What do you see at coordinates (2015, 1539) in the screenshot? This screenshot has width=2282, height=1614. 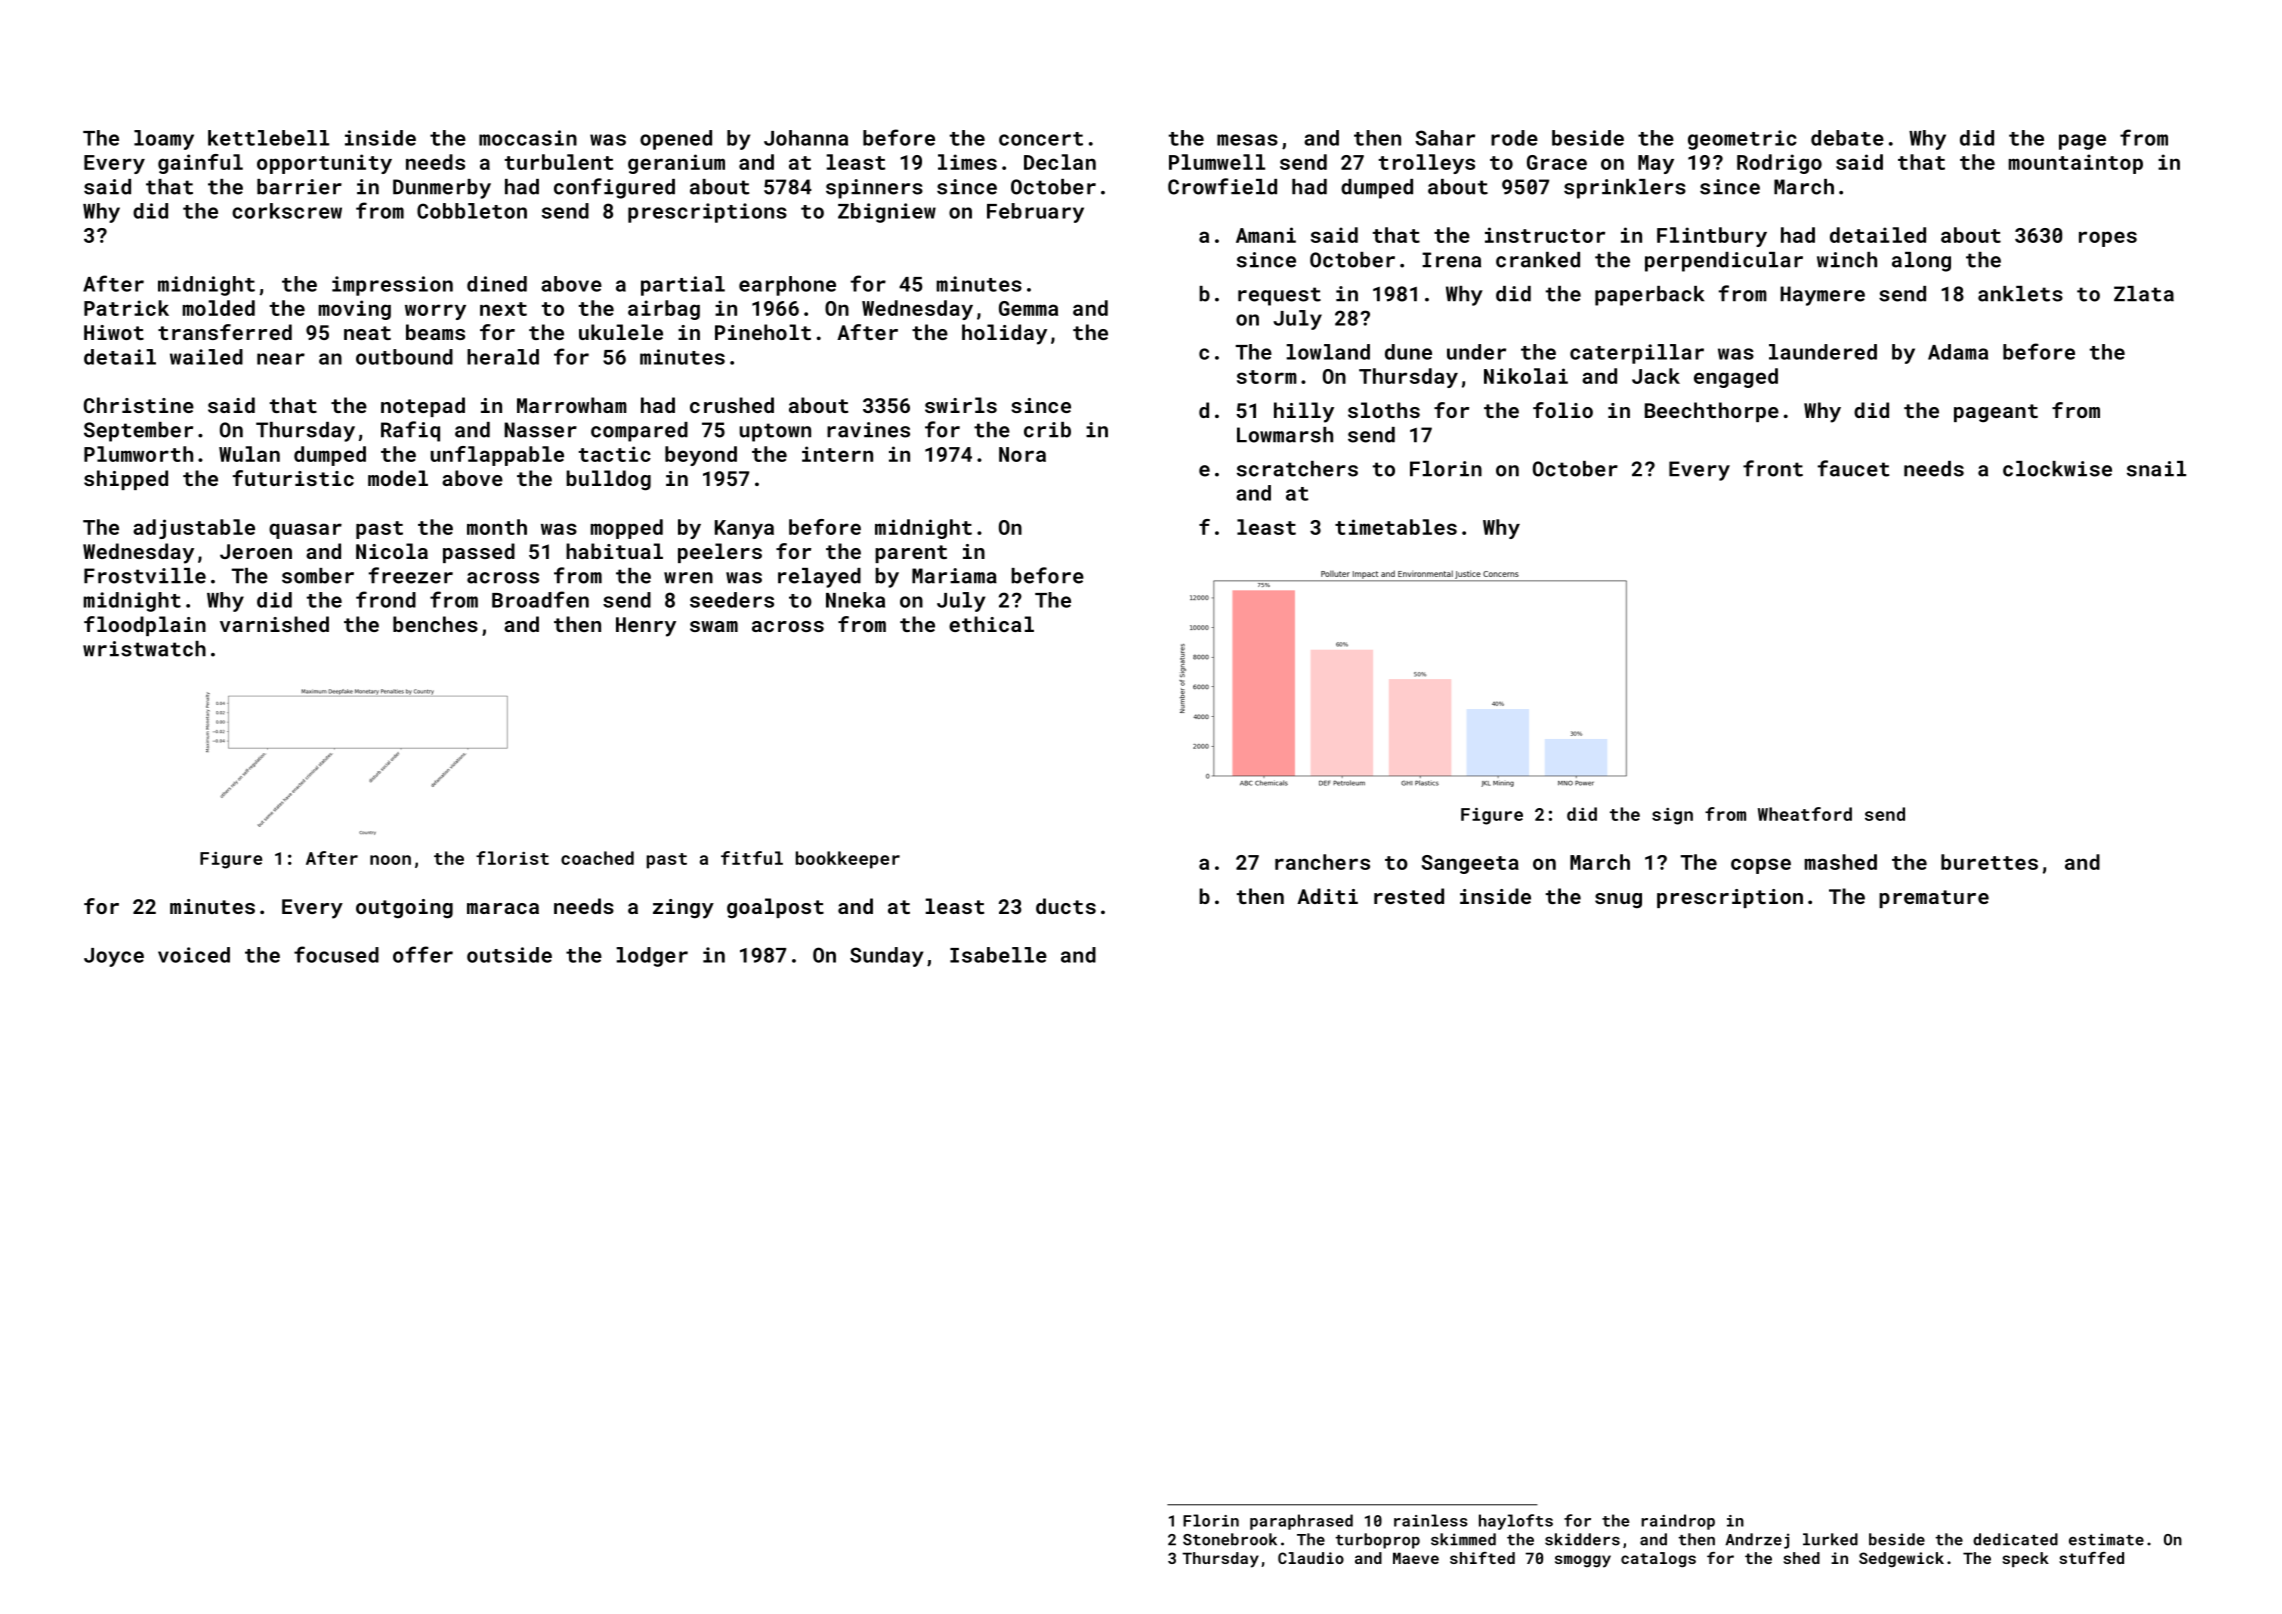 I see `dedicated` at bounding box center [2015, 1539].
